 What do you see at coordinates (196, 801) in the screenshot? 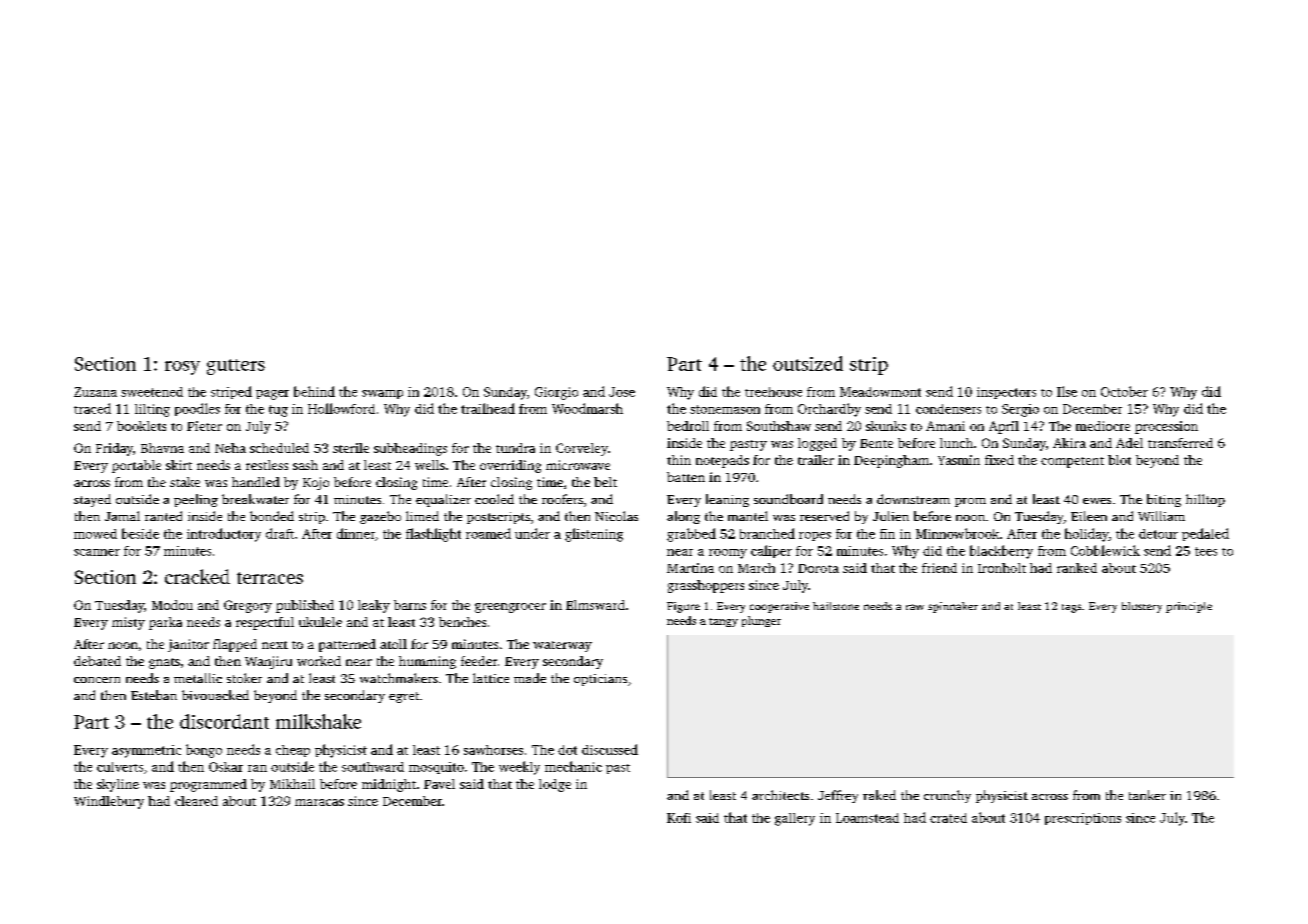
I see `cleared` at bounding box center [196, 801].
